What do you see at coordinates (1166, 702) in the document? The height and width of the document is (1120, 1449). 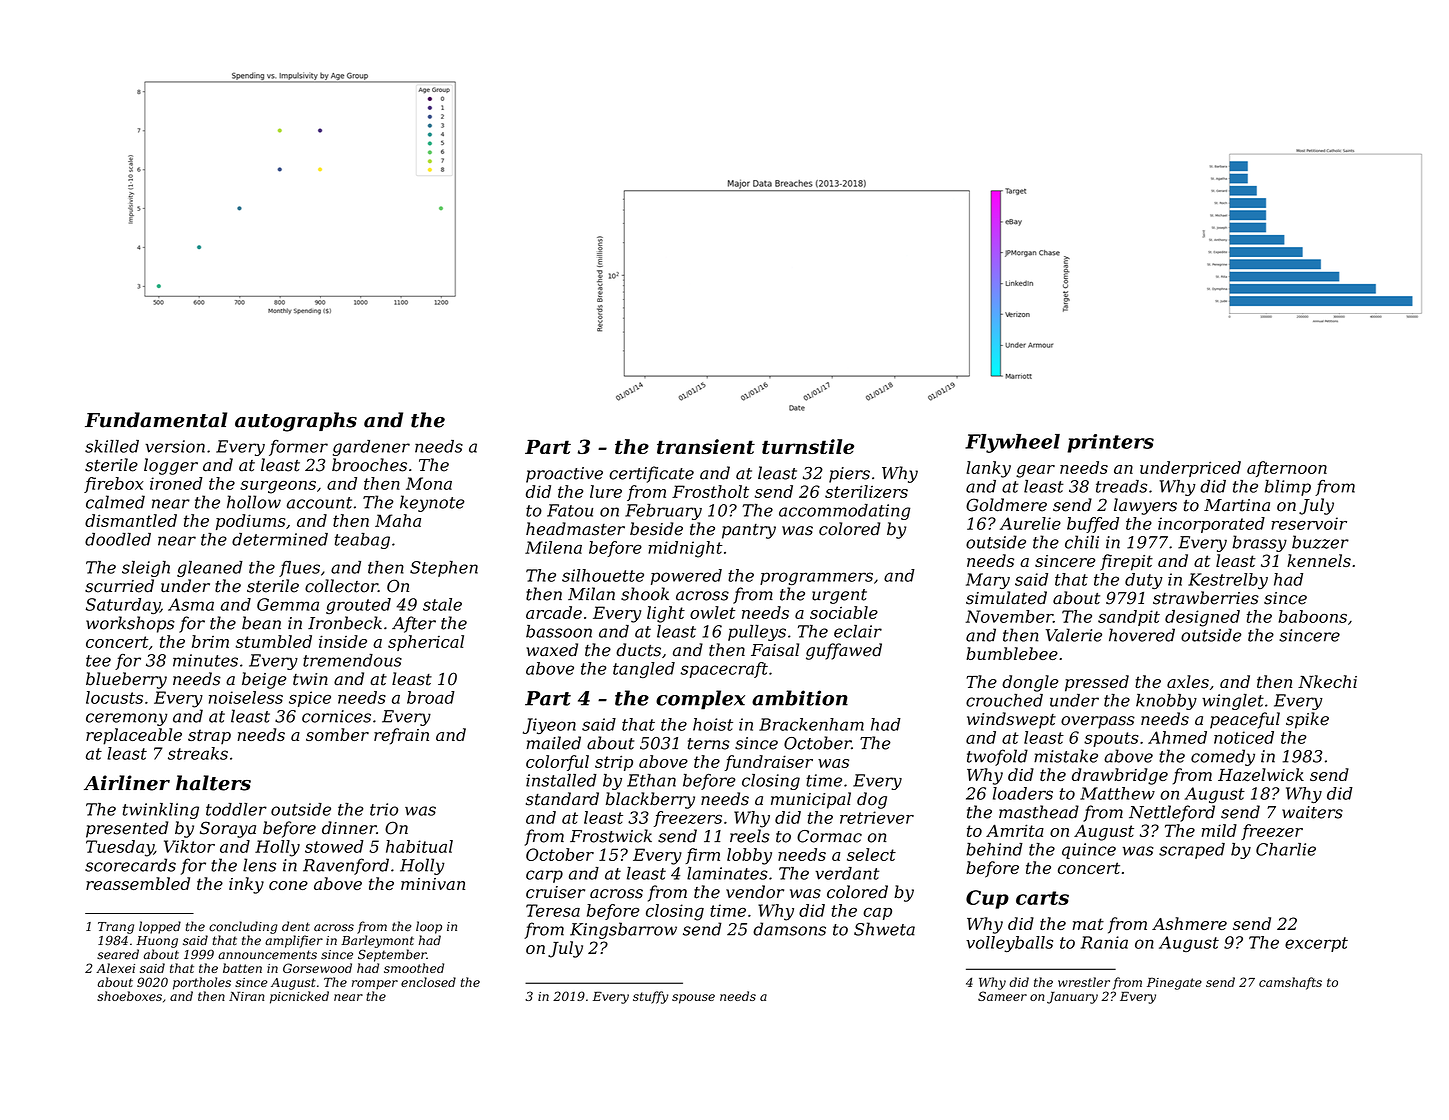 I see `knobby` at bounding box center [1166, 702].
